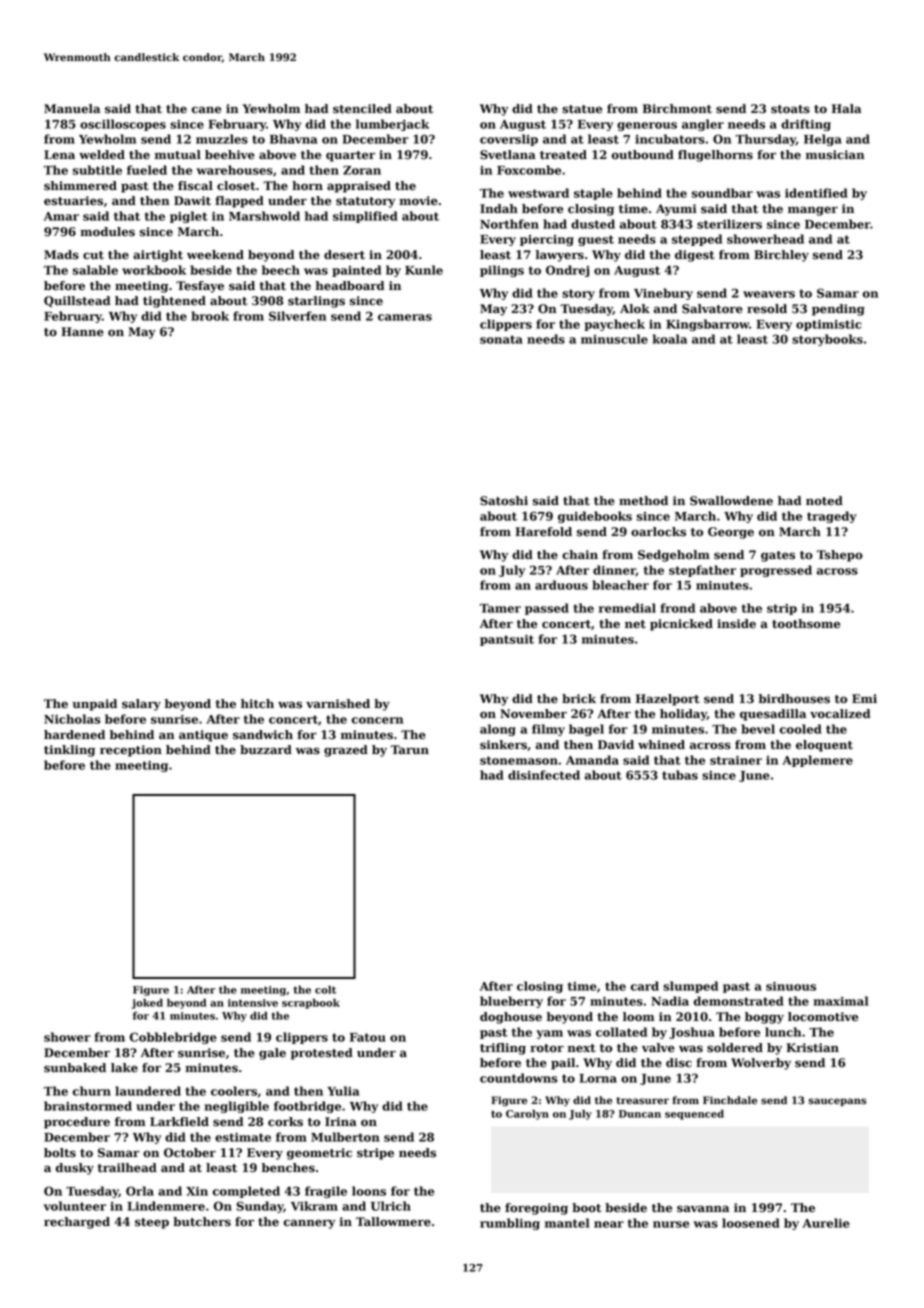 The width and height of the screenshot is (924, 1308). What do you see at coordinates (543, 532) in the screenshot?
I see `Harefold` at bounding box center [543, 532].
